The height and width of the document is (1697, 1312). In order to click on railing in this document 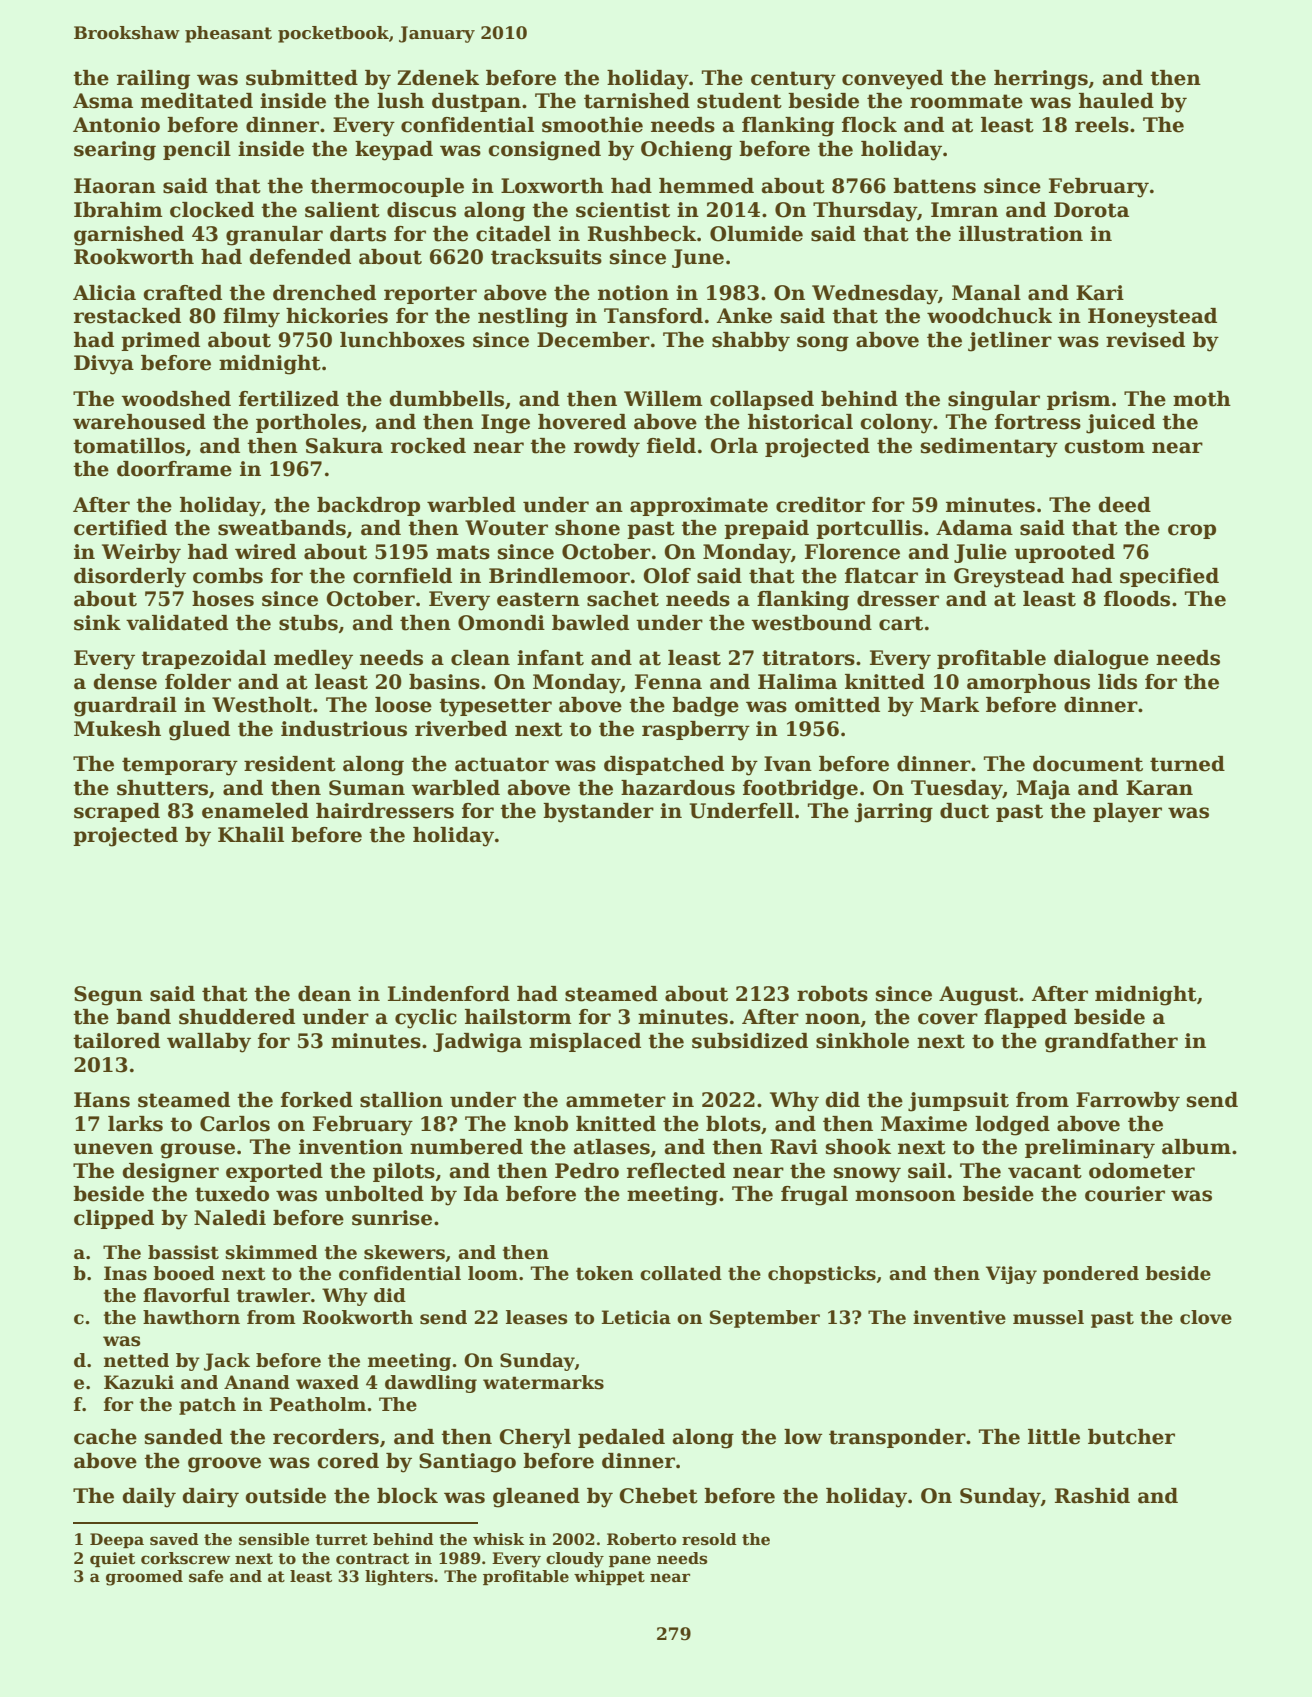, I will do `click(153, 80)`.
